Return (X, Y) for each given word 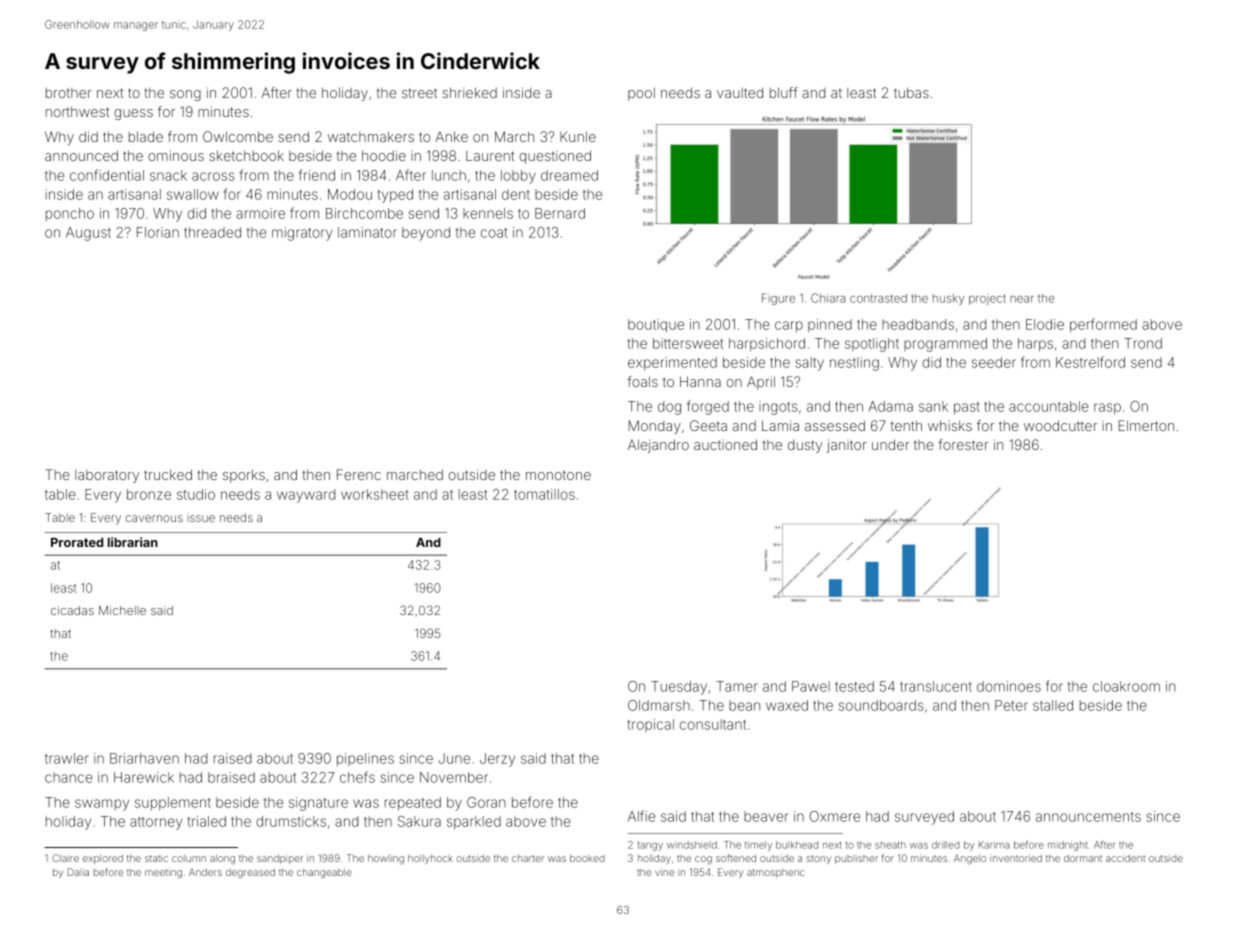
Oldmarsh (659, 705)
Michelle (122, 610)
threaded (212, 232)
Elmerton (1146, 425)
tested (854, 686)
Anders (205, 872)
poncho (70, 214)
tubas (911, 92)
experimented (672, 364)
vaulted (740, 92)
